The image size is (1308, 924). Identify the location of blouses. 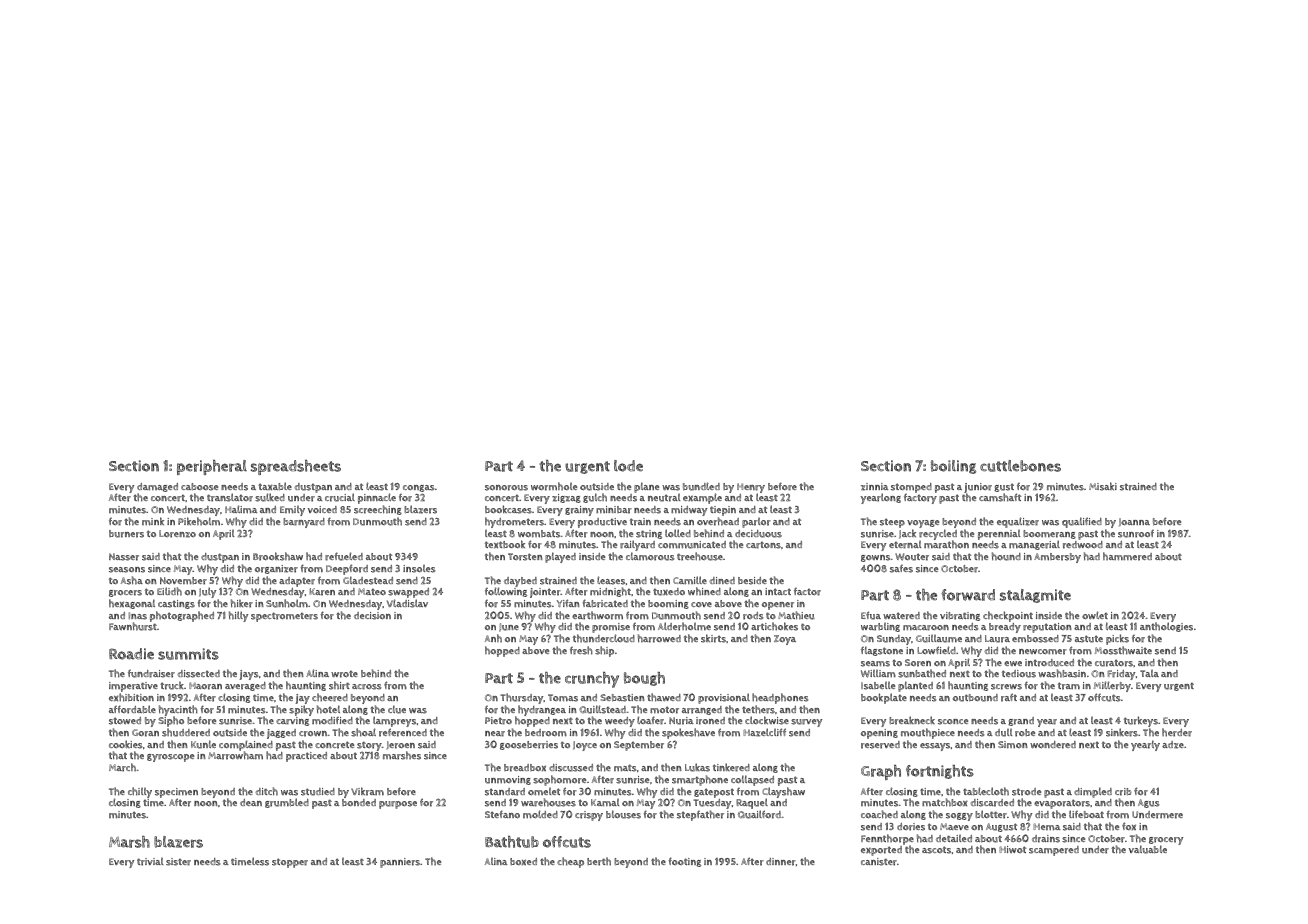
(623, 814).
